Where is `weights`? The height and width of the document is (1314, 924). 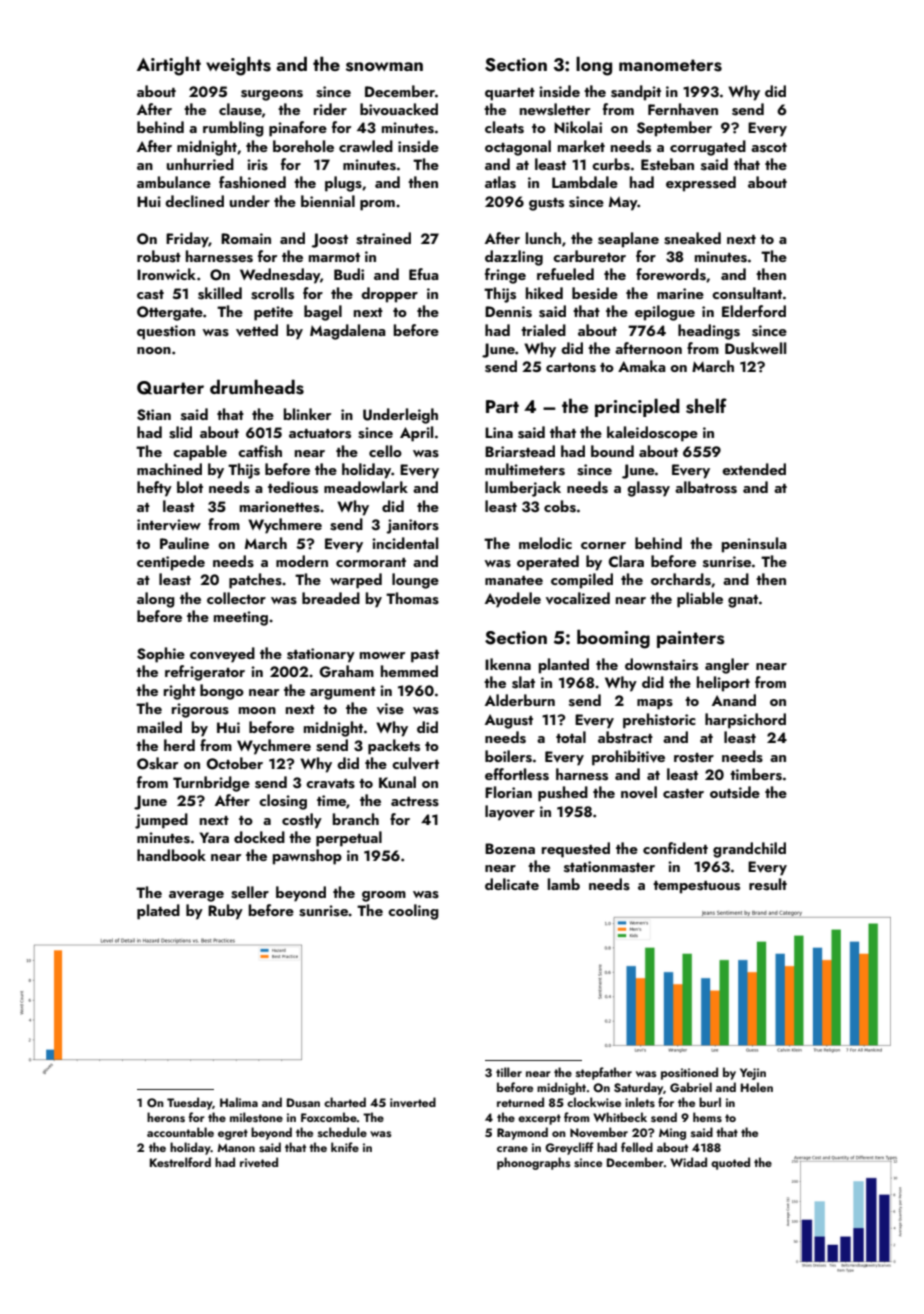
weights is located at coordinates (238, 66).
